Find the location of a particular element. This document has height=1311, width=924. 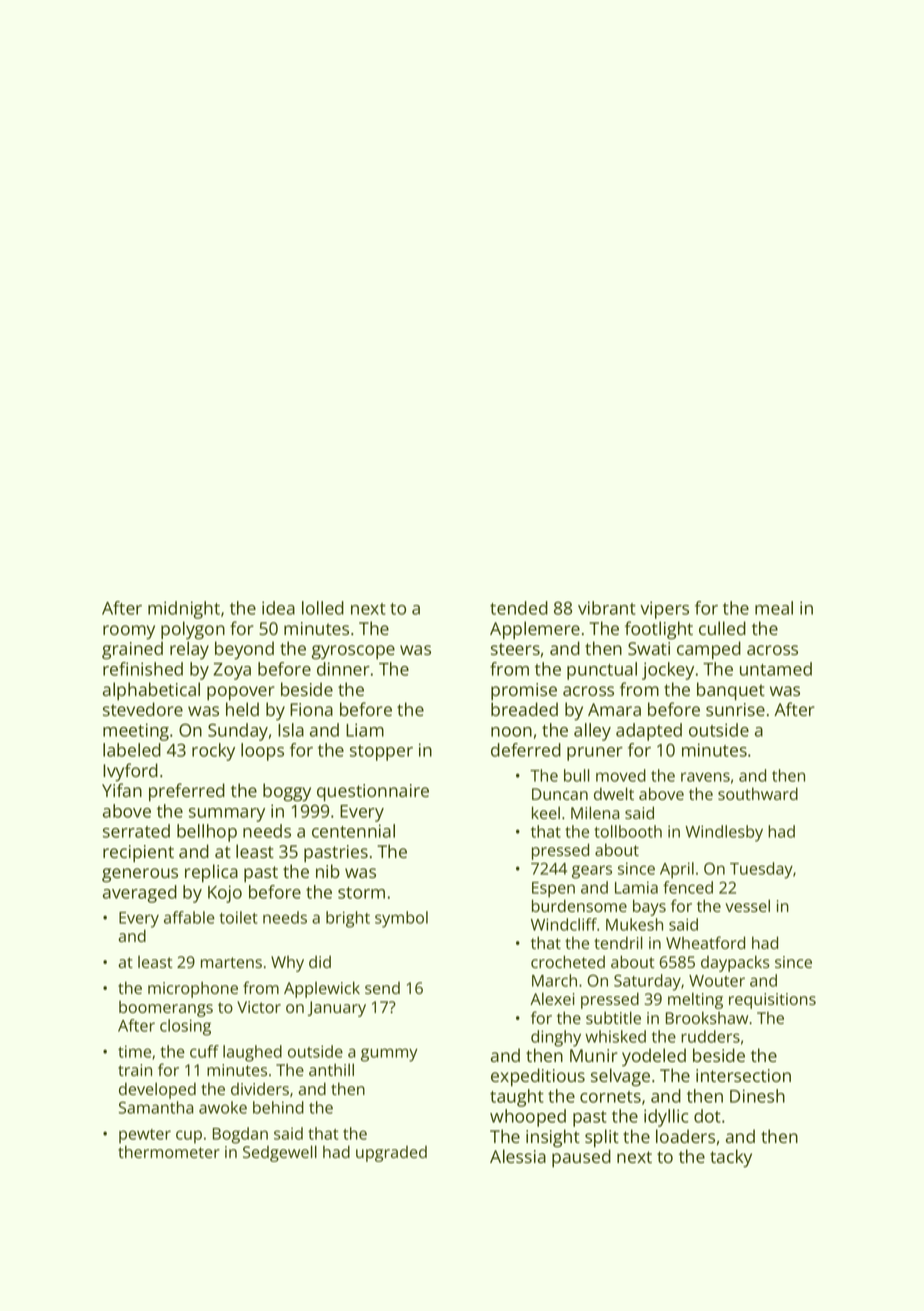

Brookshaw is located at coordinates (707, 1017).
